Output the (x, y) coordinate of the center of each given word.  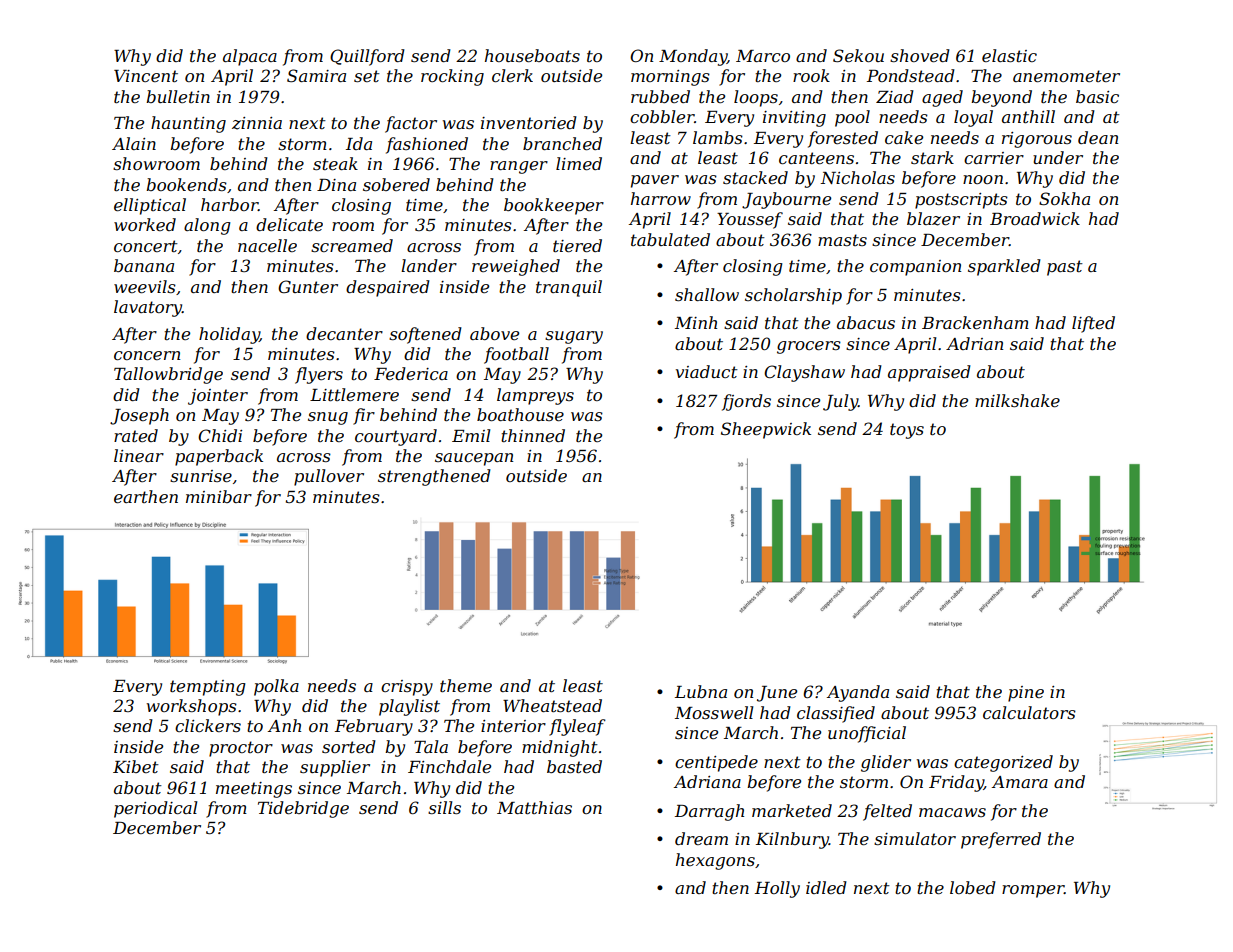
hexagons (715, 861)
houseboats (532, 55)
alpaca (250, 57)
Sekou (858, 55)
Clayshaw (804, 373)
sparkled (1004, 267)
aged (942, 98)
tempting (208, 688)
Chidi (220, 435)
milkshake (1017, 400)
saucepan (474, 459)
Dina (336, 185)
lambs (718, 137)
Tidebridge (303, 809)
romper (1033, 891)
